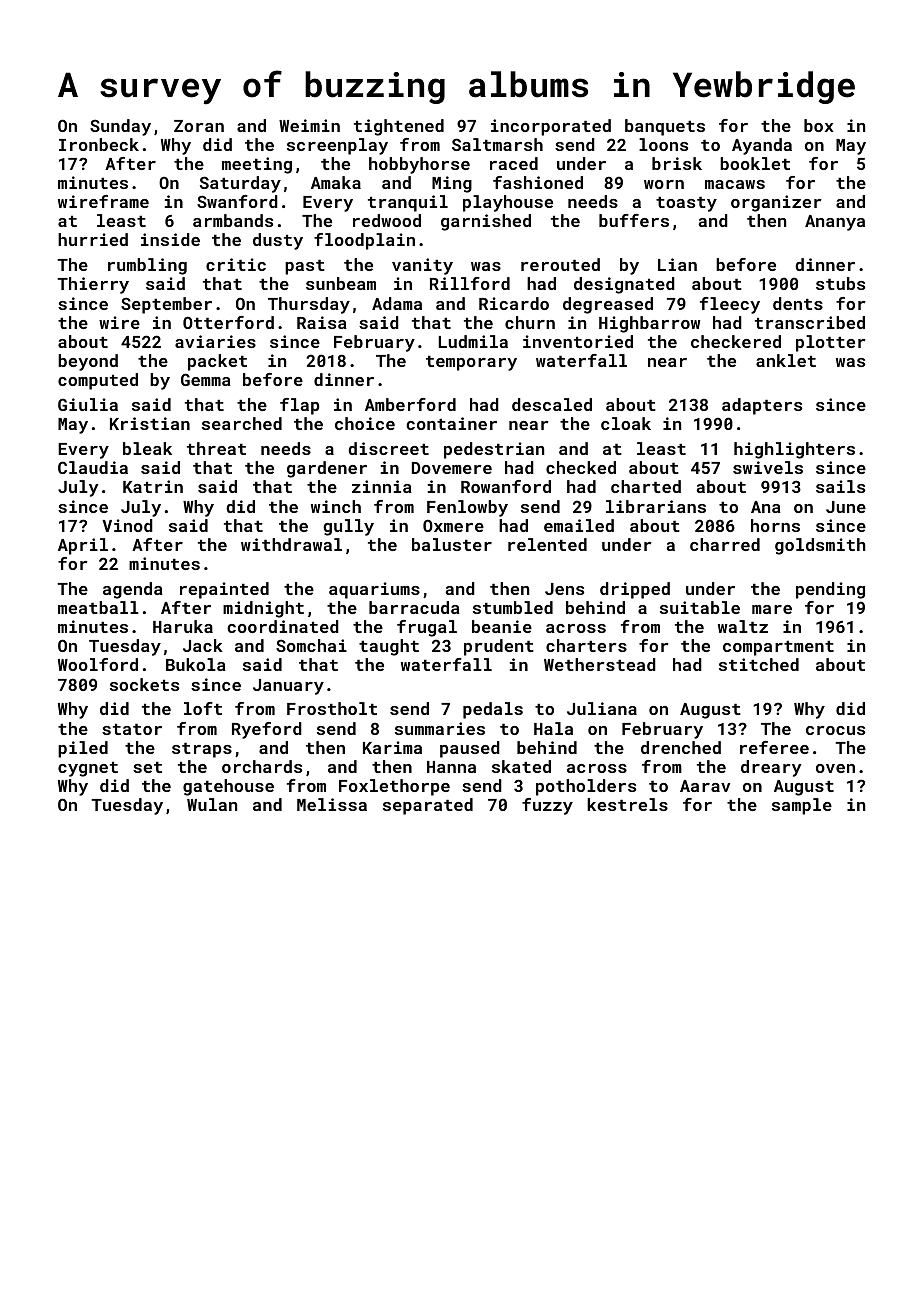  I want to click on charred, so click(725, 544).
